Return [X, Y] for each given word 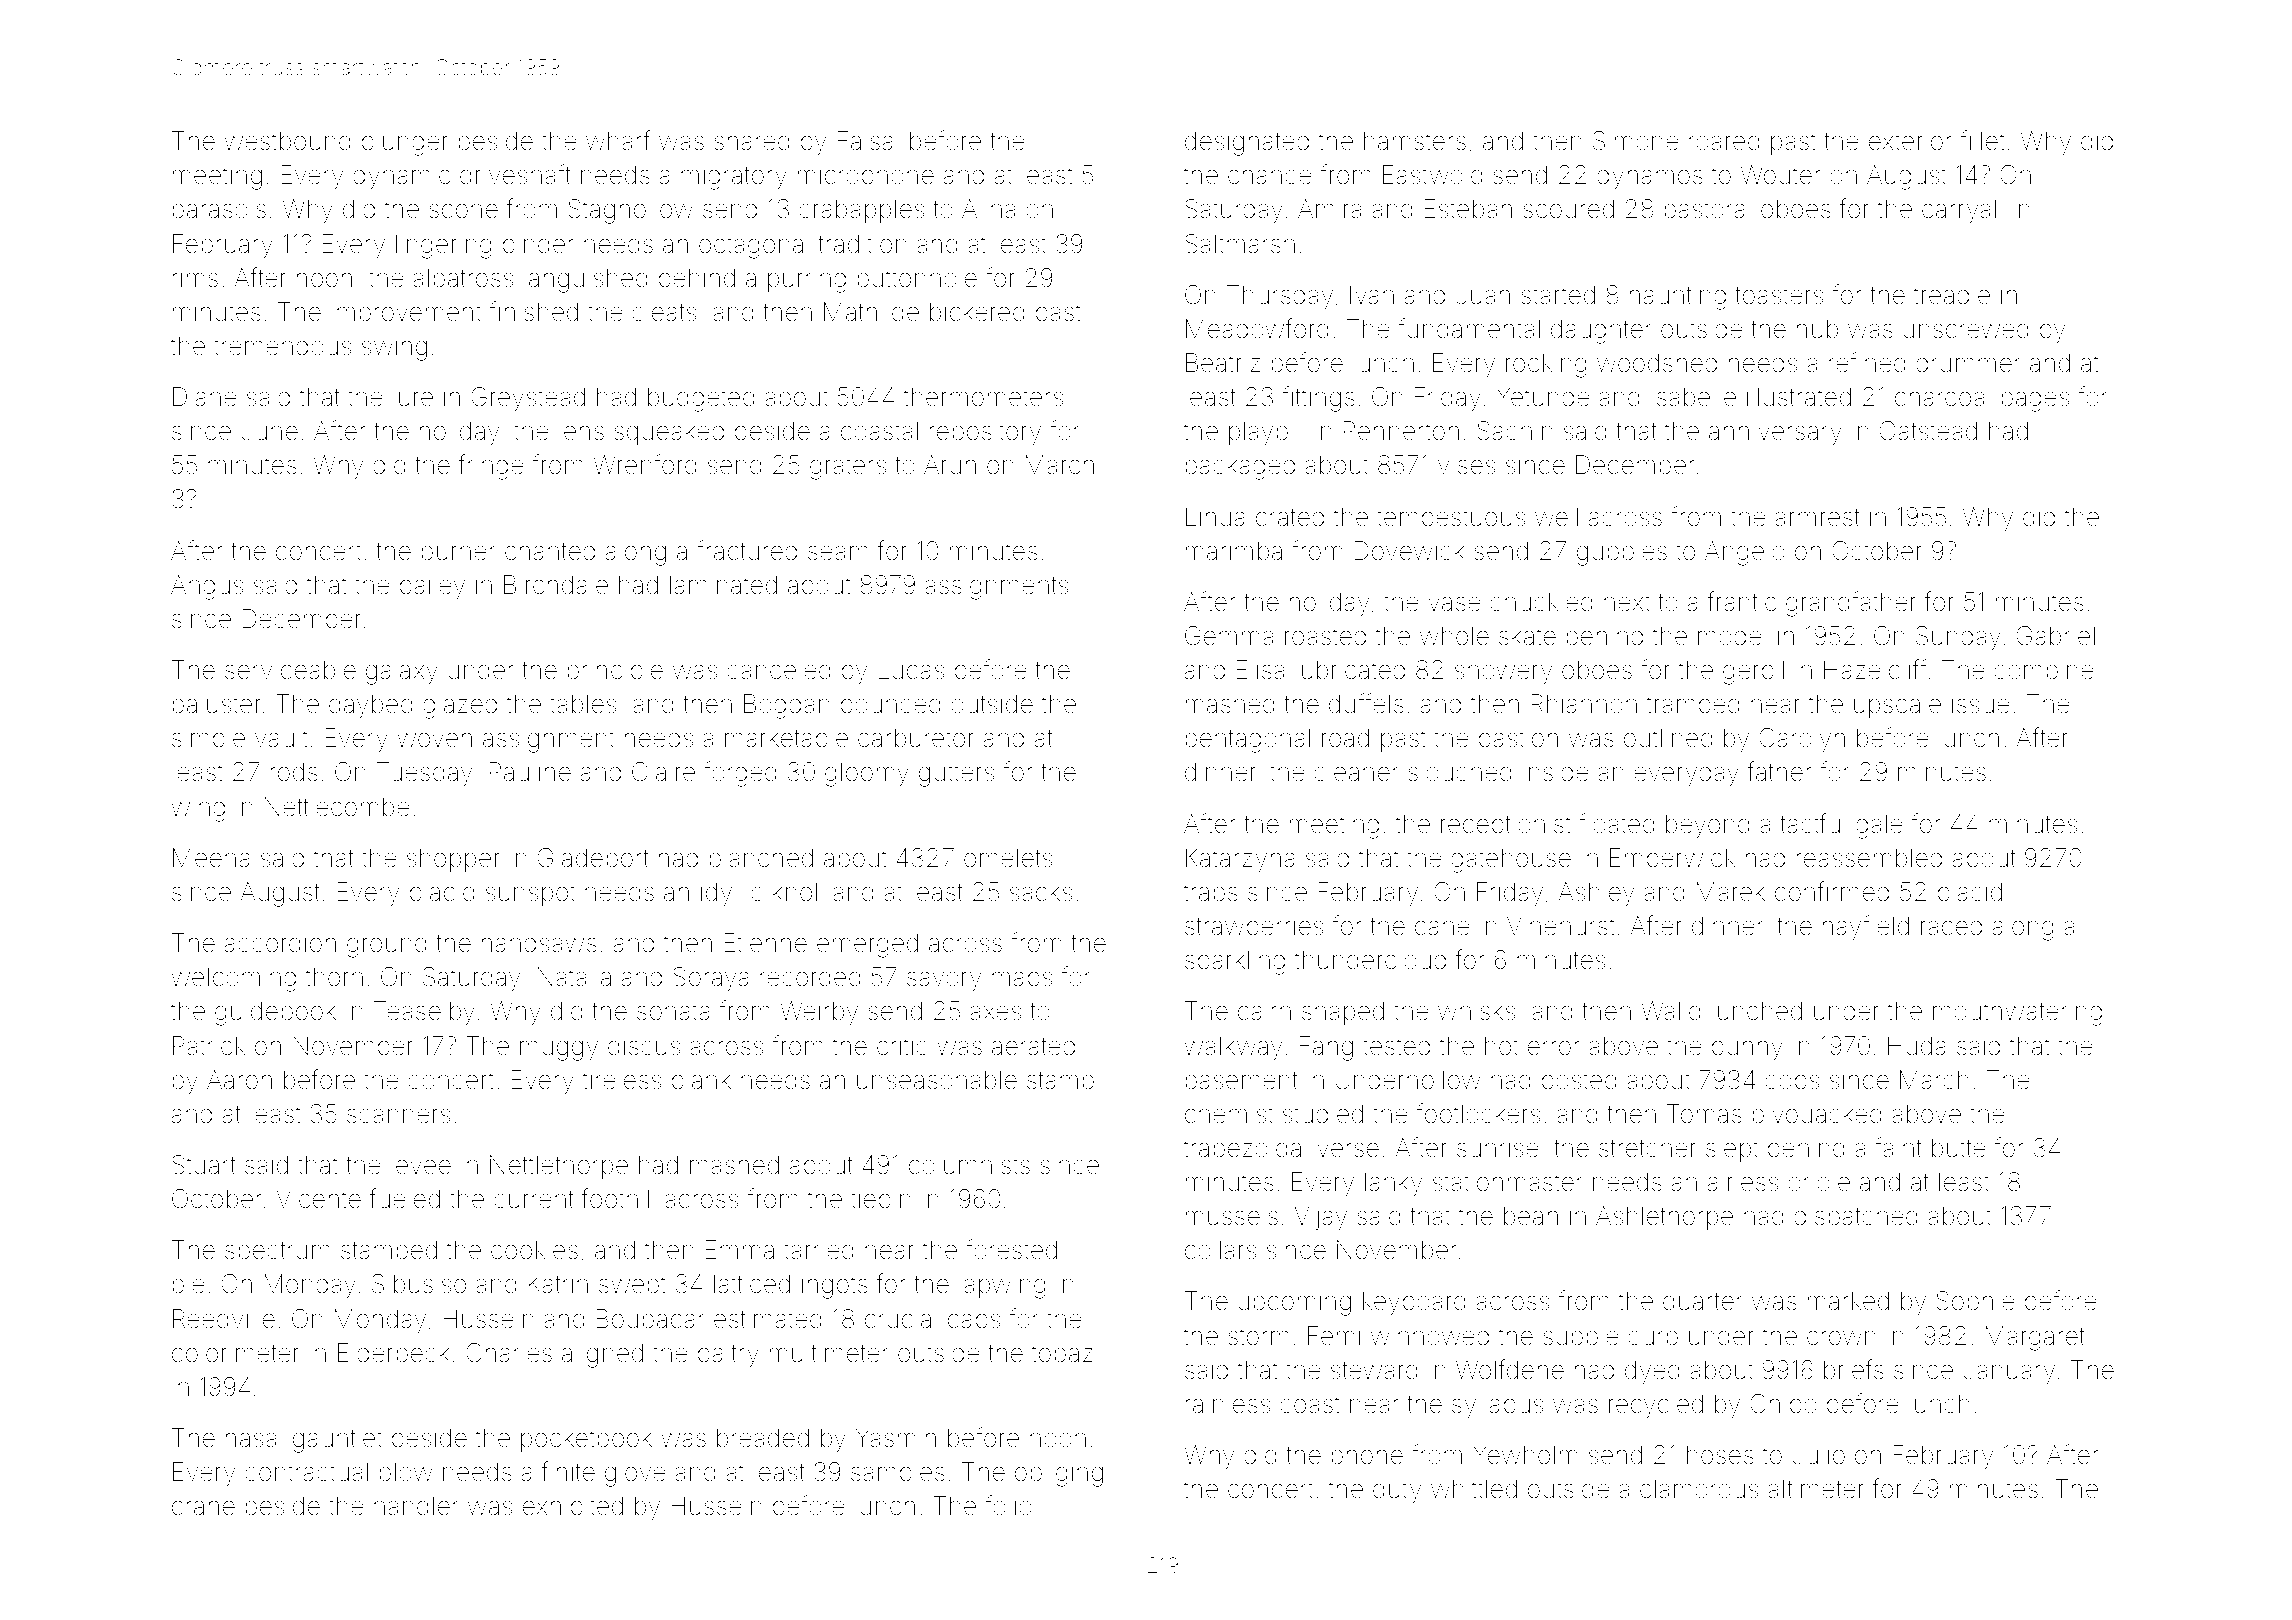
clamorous [1699, 1489]
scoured [1568, 209]
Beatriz [1223, 363]
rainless [1227, 1404]
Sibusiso [419, 1284]
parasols [219, 211]
